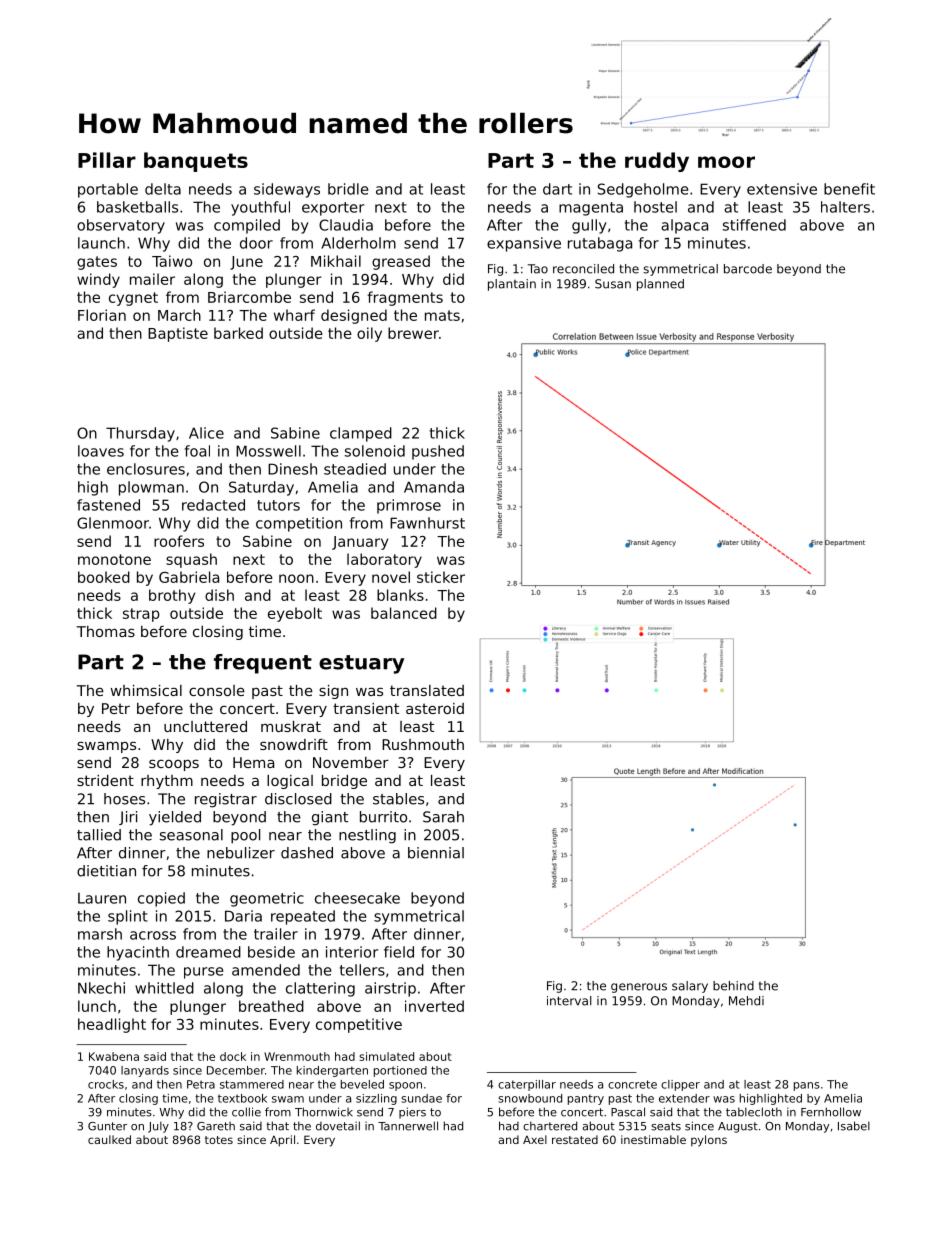  What do you see at coordinates (298, 799) in the page?
I see `disclosed` at bounding box center [298, 799].
